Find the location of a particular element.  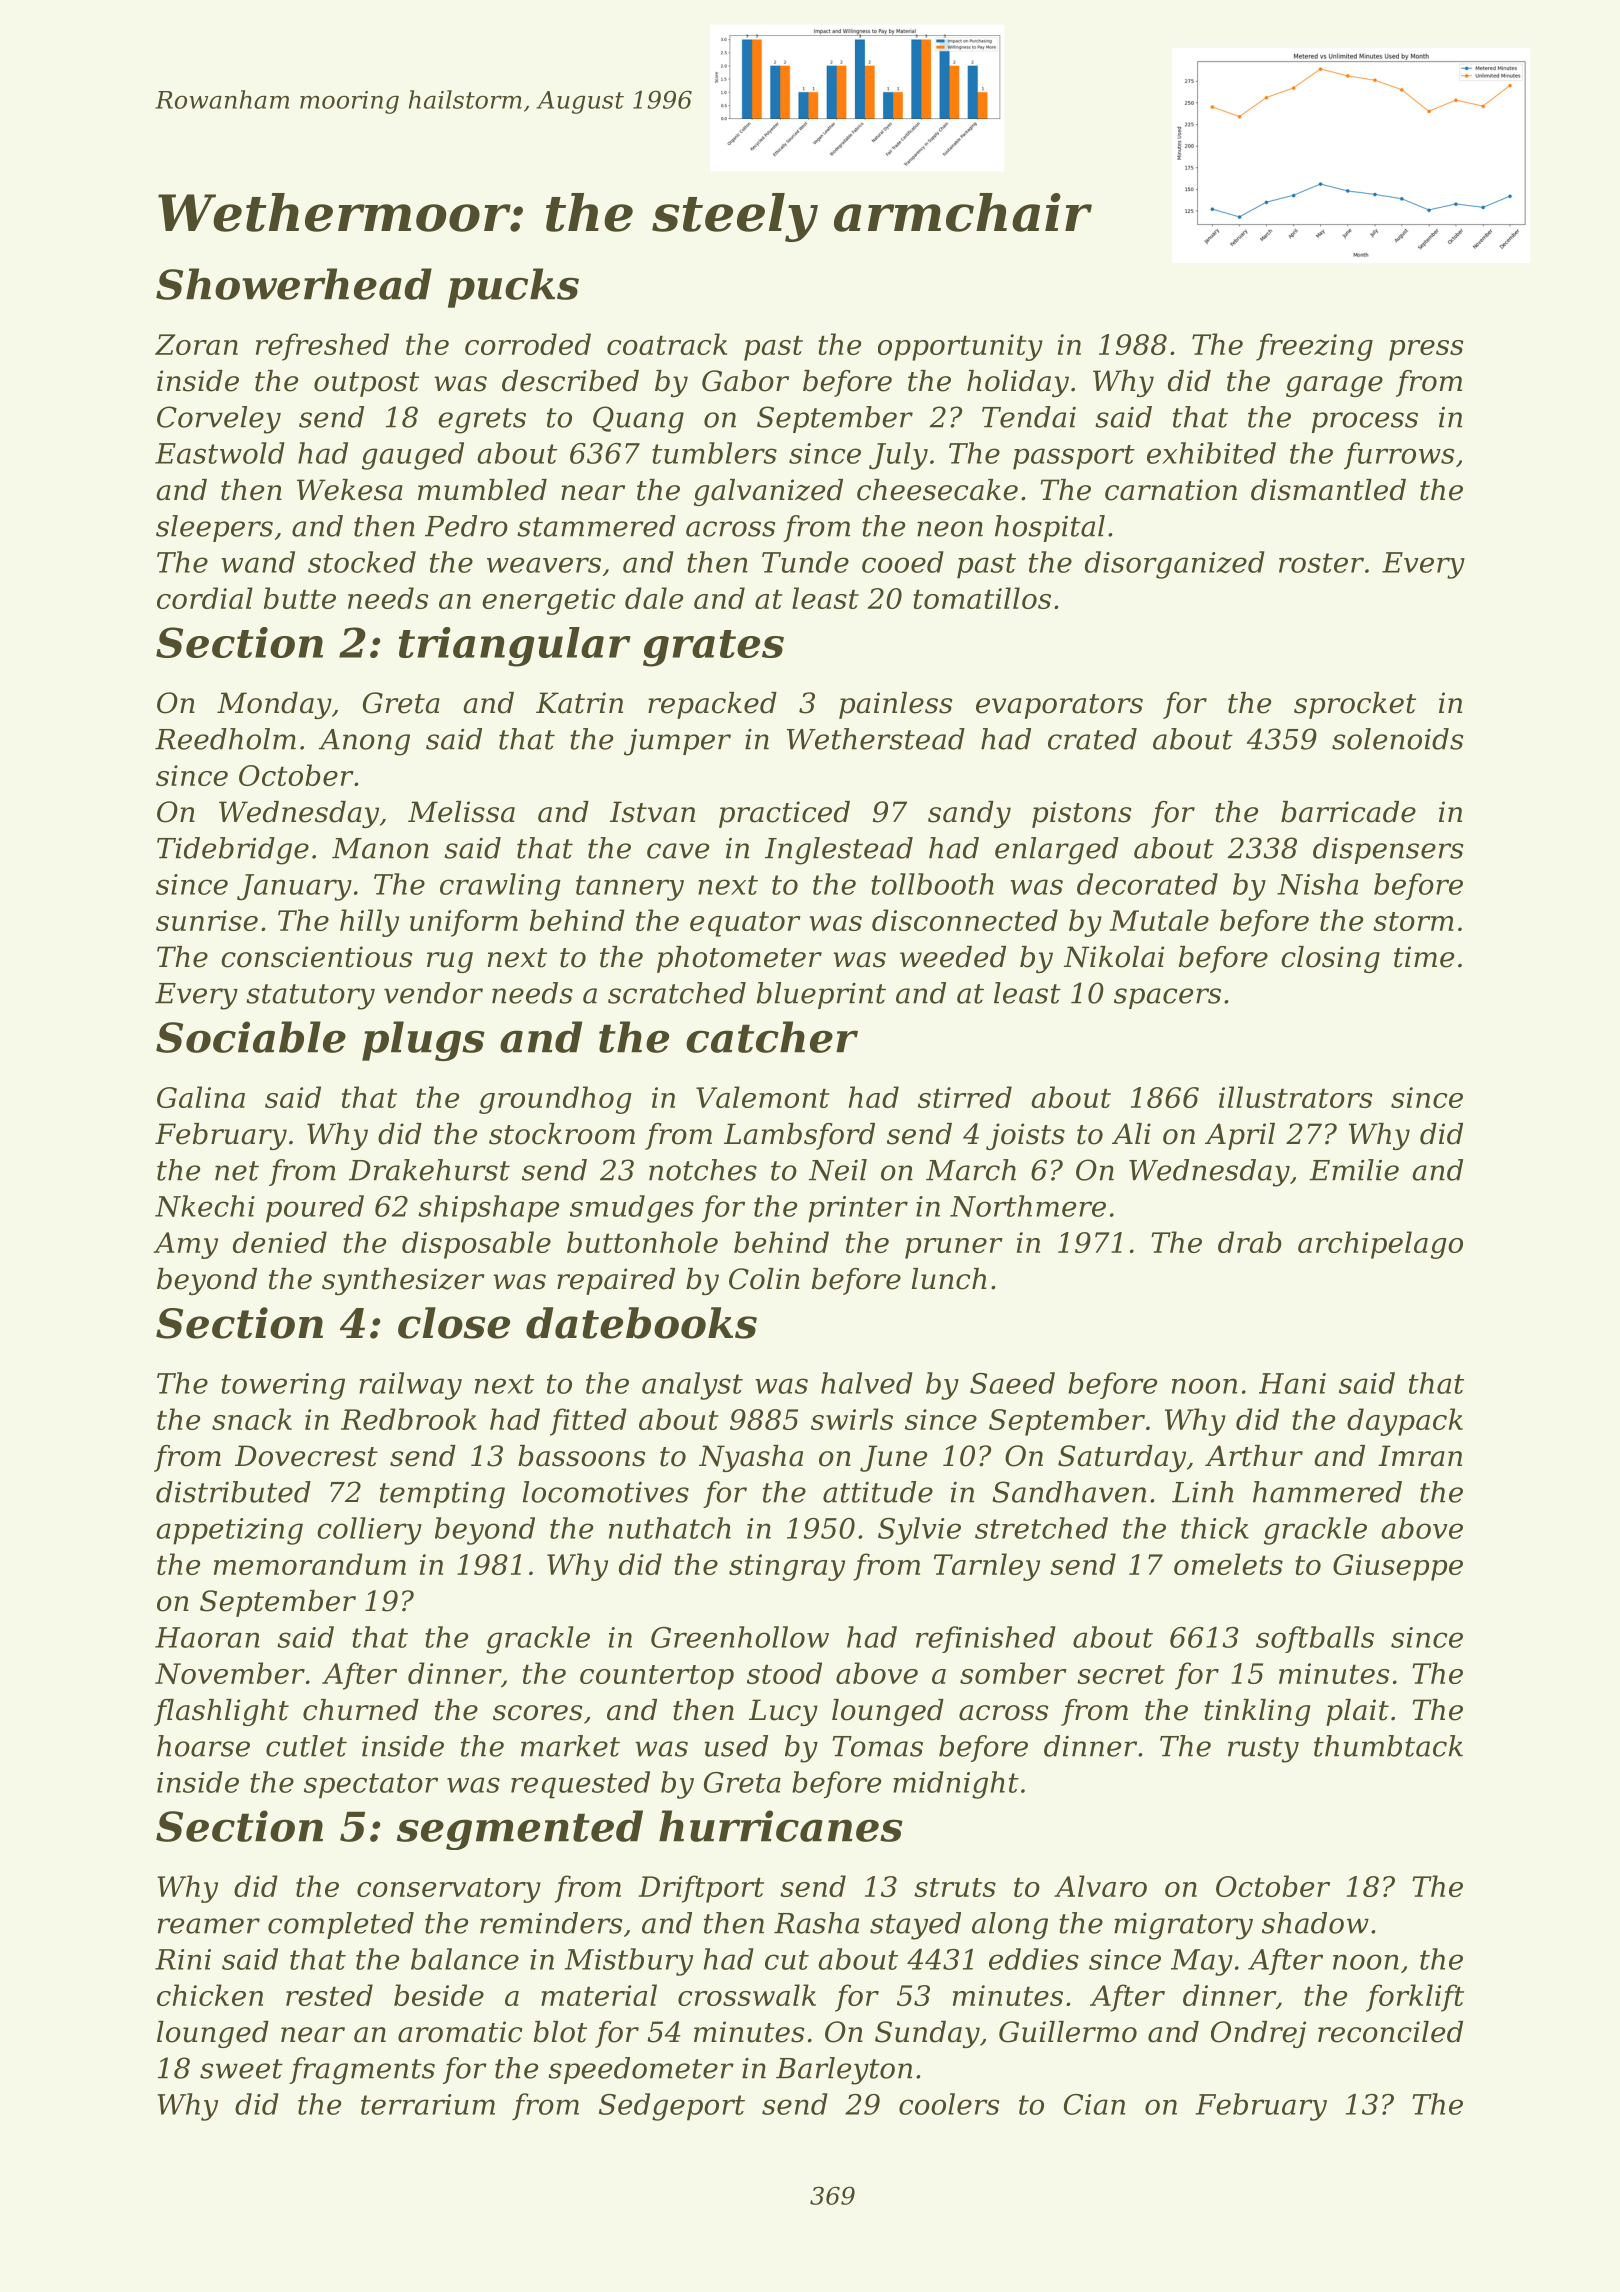

press is located at coordinates (1426, 350).
